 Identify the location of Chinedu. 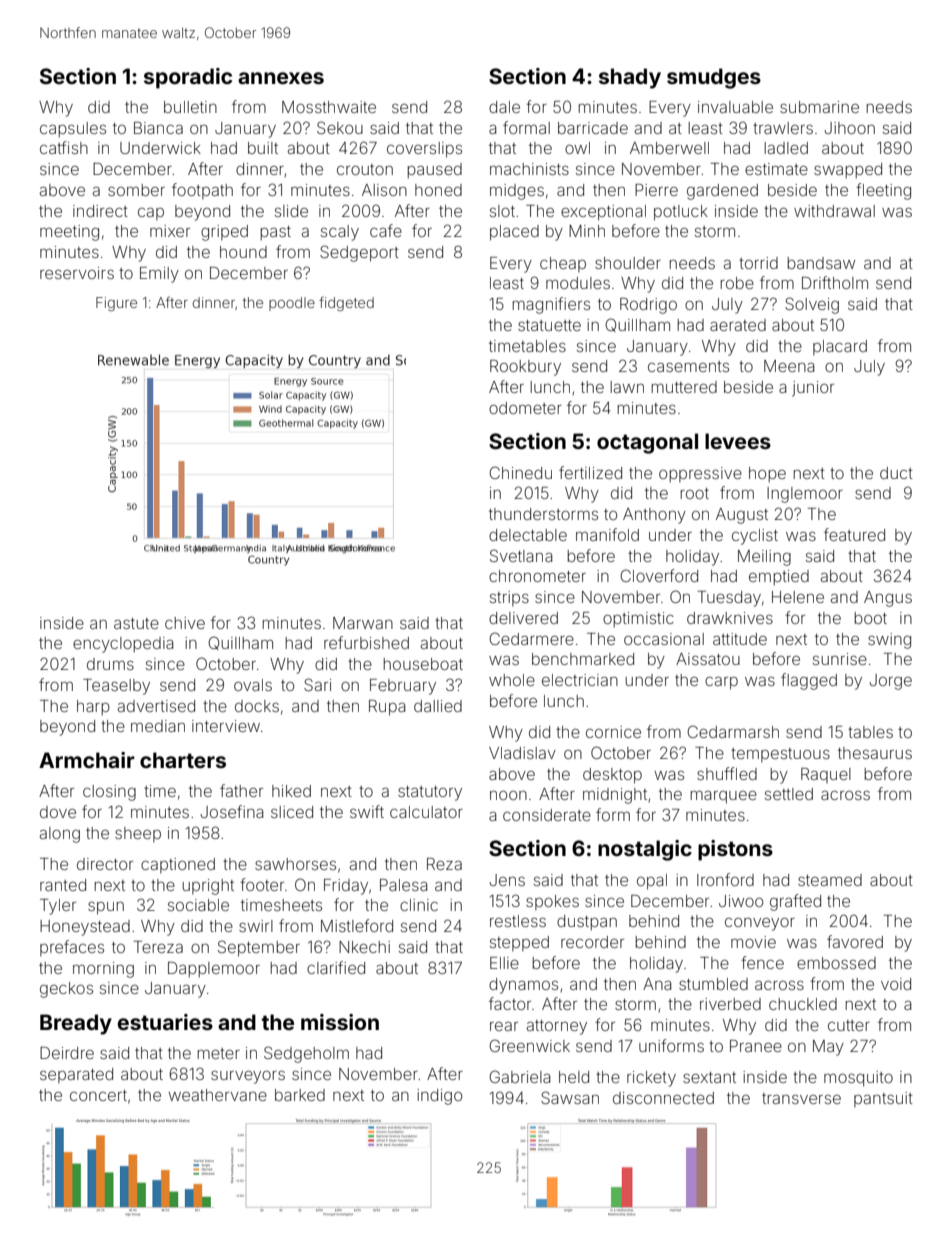
(520, 472).
